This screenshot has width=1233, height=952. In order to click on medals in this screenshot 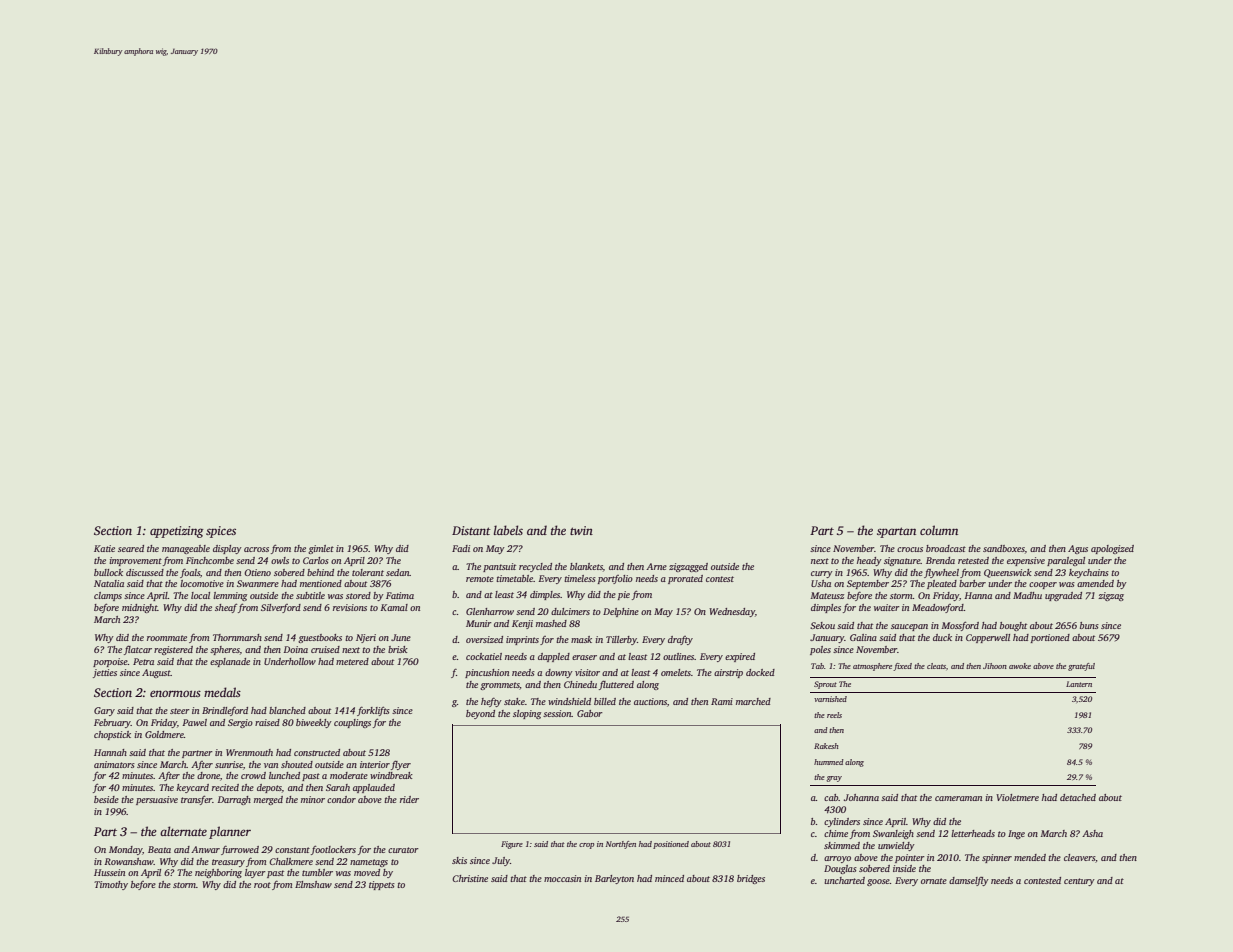, I will do `click(222, 692)`.
